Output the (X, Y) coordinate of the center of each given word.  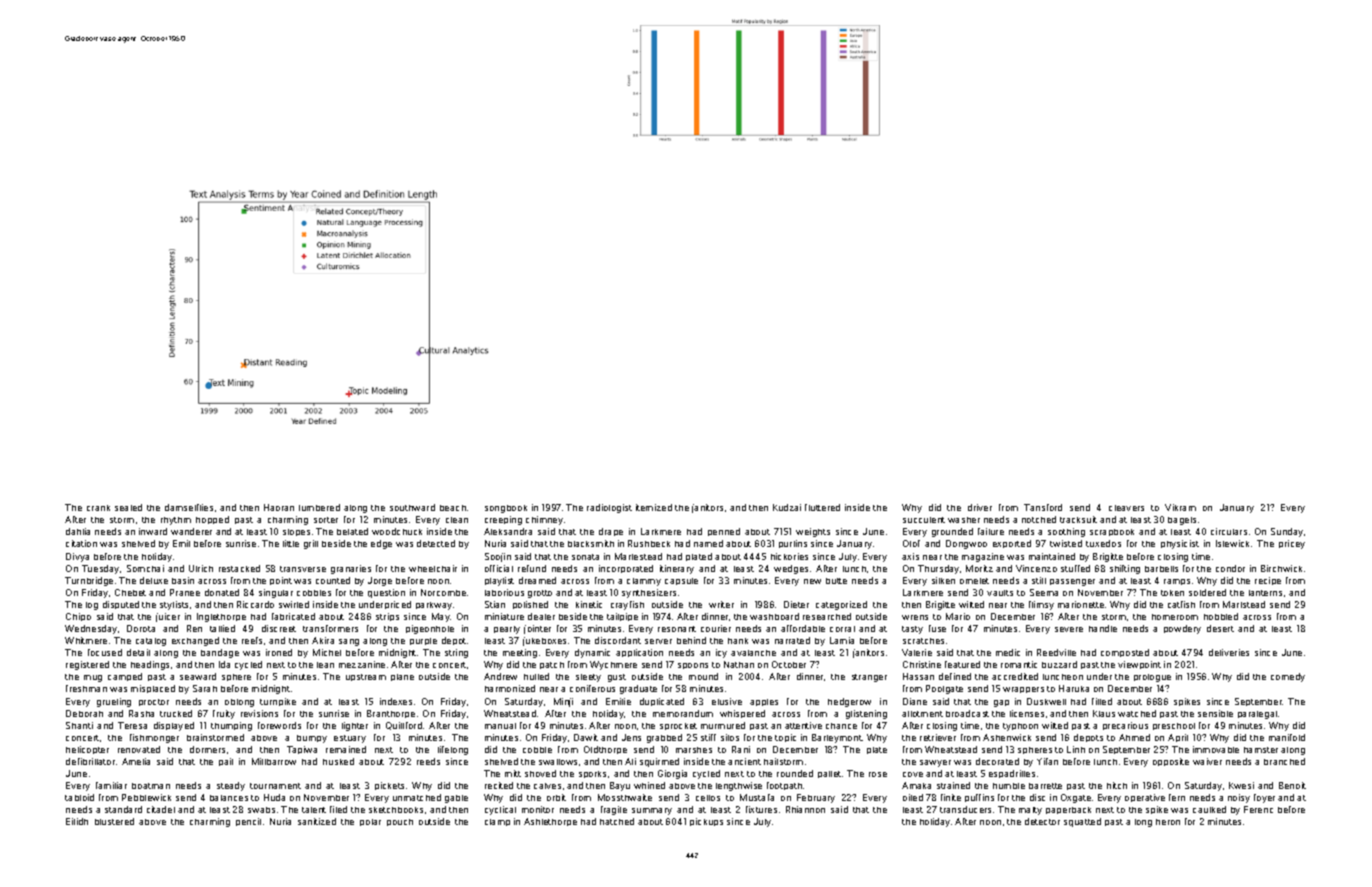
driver (980, 507)
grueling (114, 702)
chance (841, 726)
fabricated (293, 616)
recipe (1268, 581)
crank (98, 508)
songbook (506, 509)
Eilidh (77, 821)
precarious (1125, 726)
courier (716, 628)
